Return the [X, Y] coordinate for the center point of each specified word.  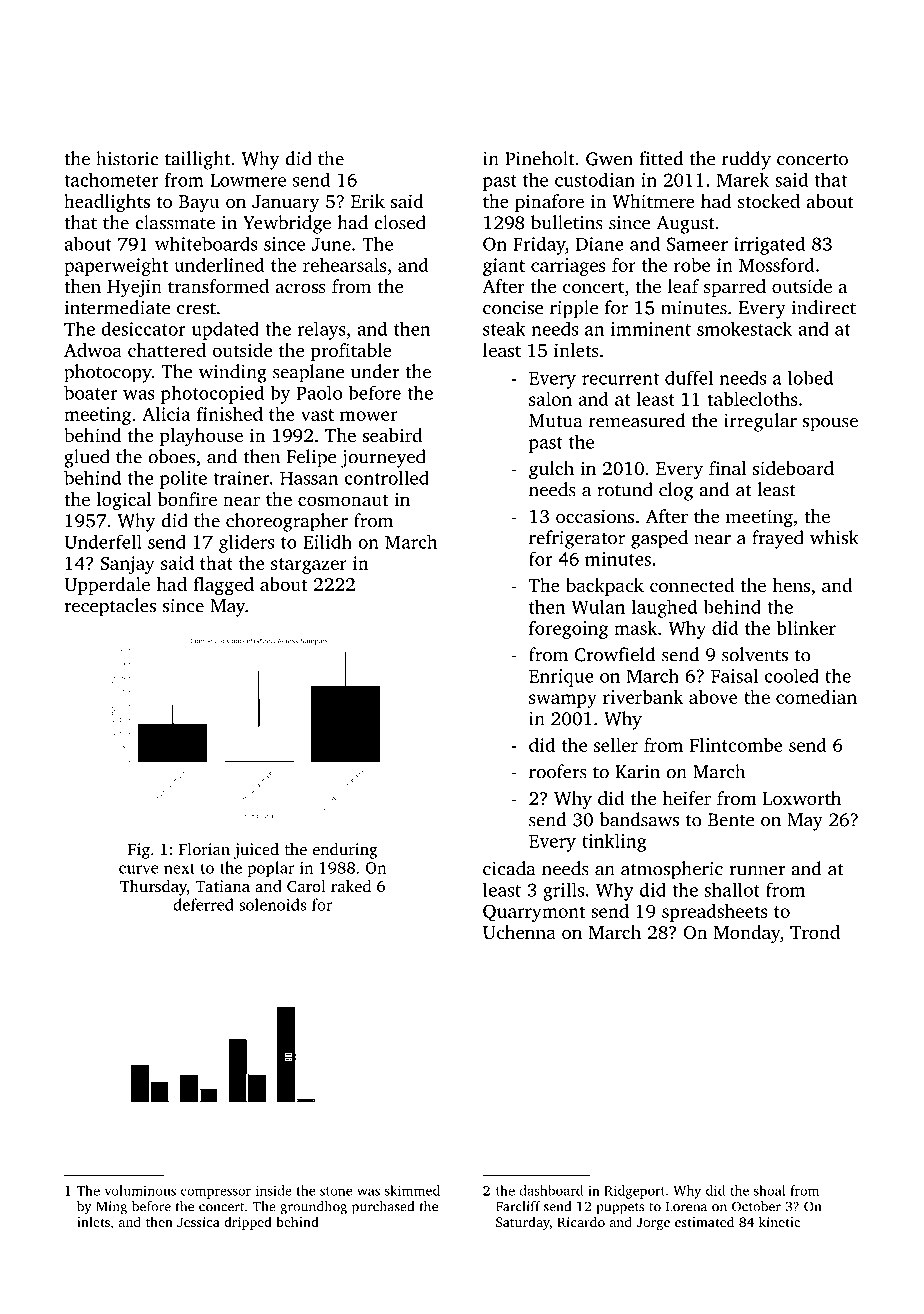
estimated [704, 1221]
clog [676, 491]
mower [368, 416]
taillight [198, 160]
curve [138, 869]
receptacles [110, 607]
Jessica [198, 1222]
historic [127, 158]
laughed [664, 608]
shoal [770, 1190]
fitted [661, 158]
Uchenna [519, 932]
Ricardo [581, 1221]
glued [87, 458]
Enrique [561, 678]
